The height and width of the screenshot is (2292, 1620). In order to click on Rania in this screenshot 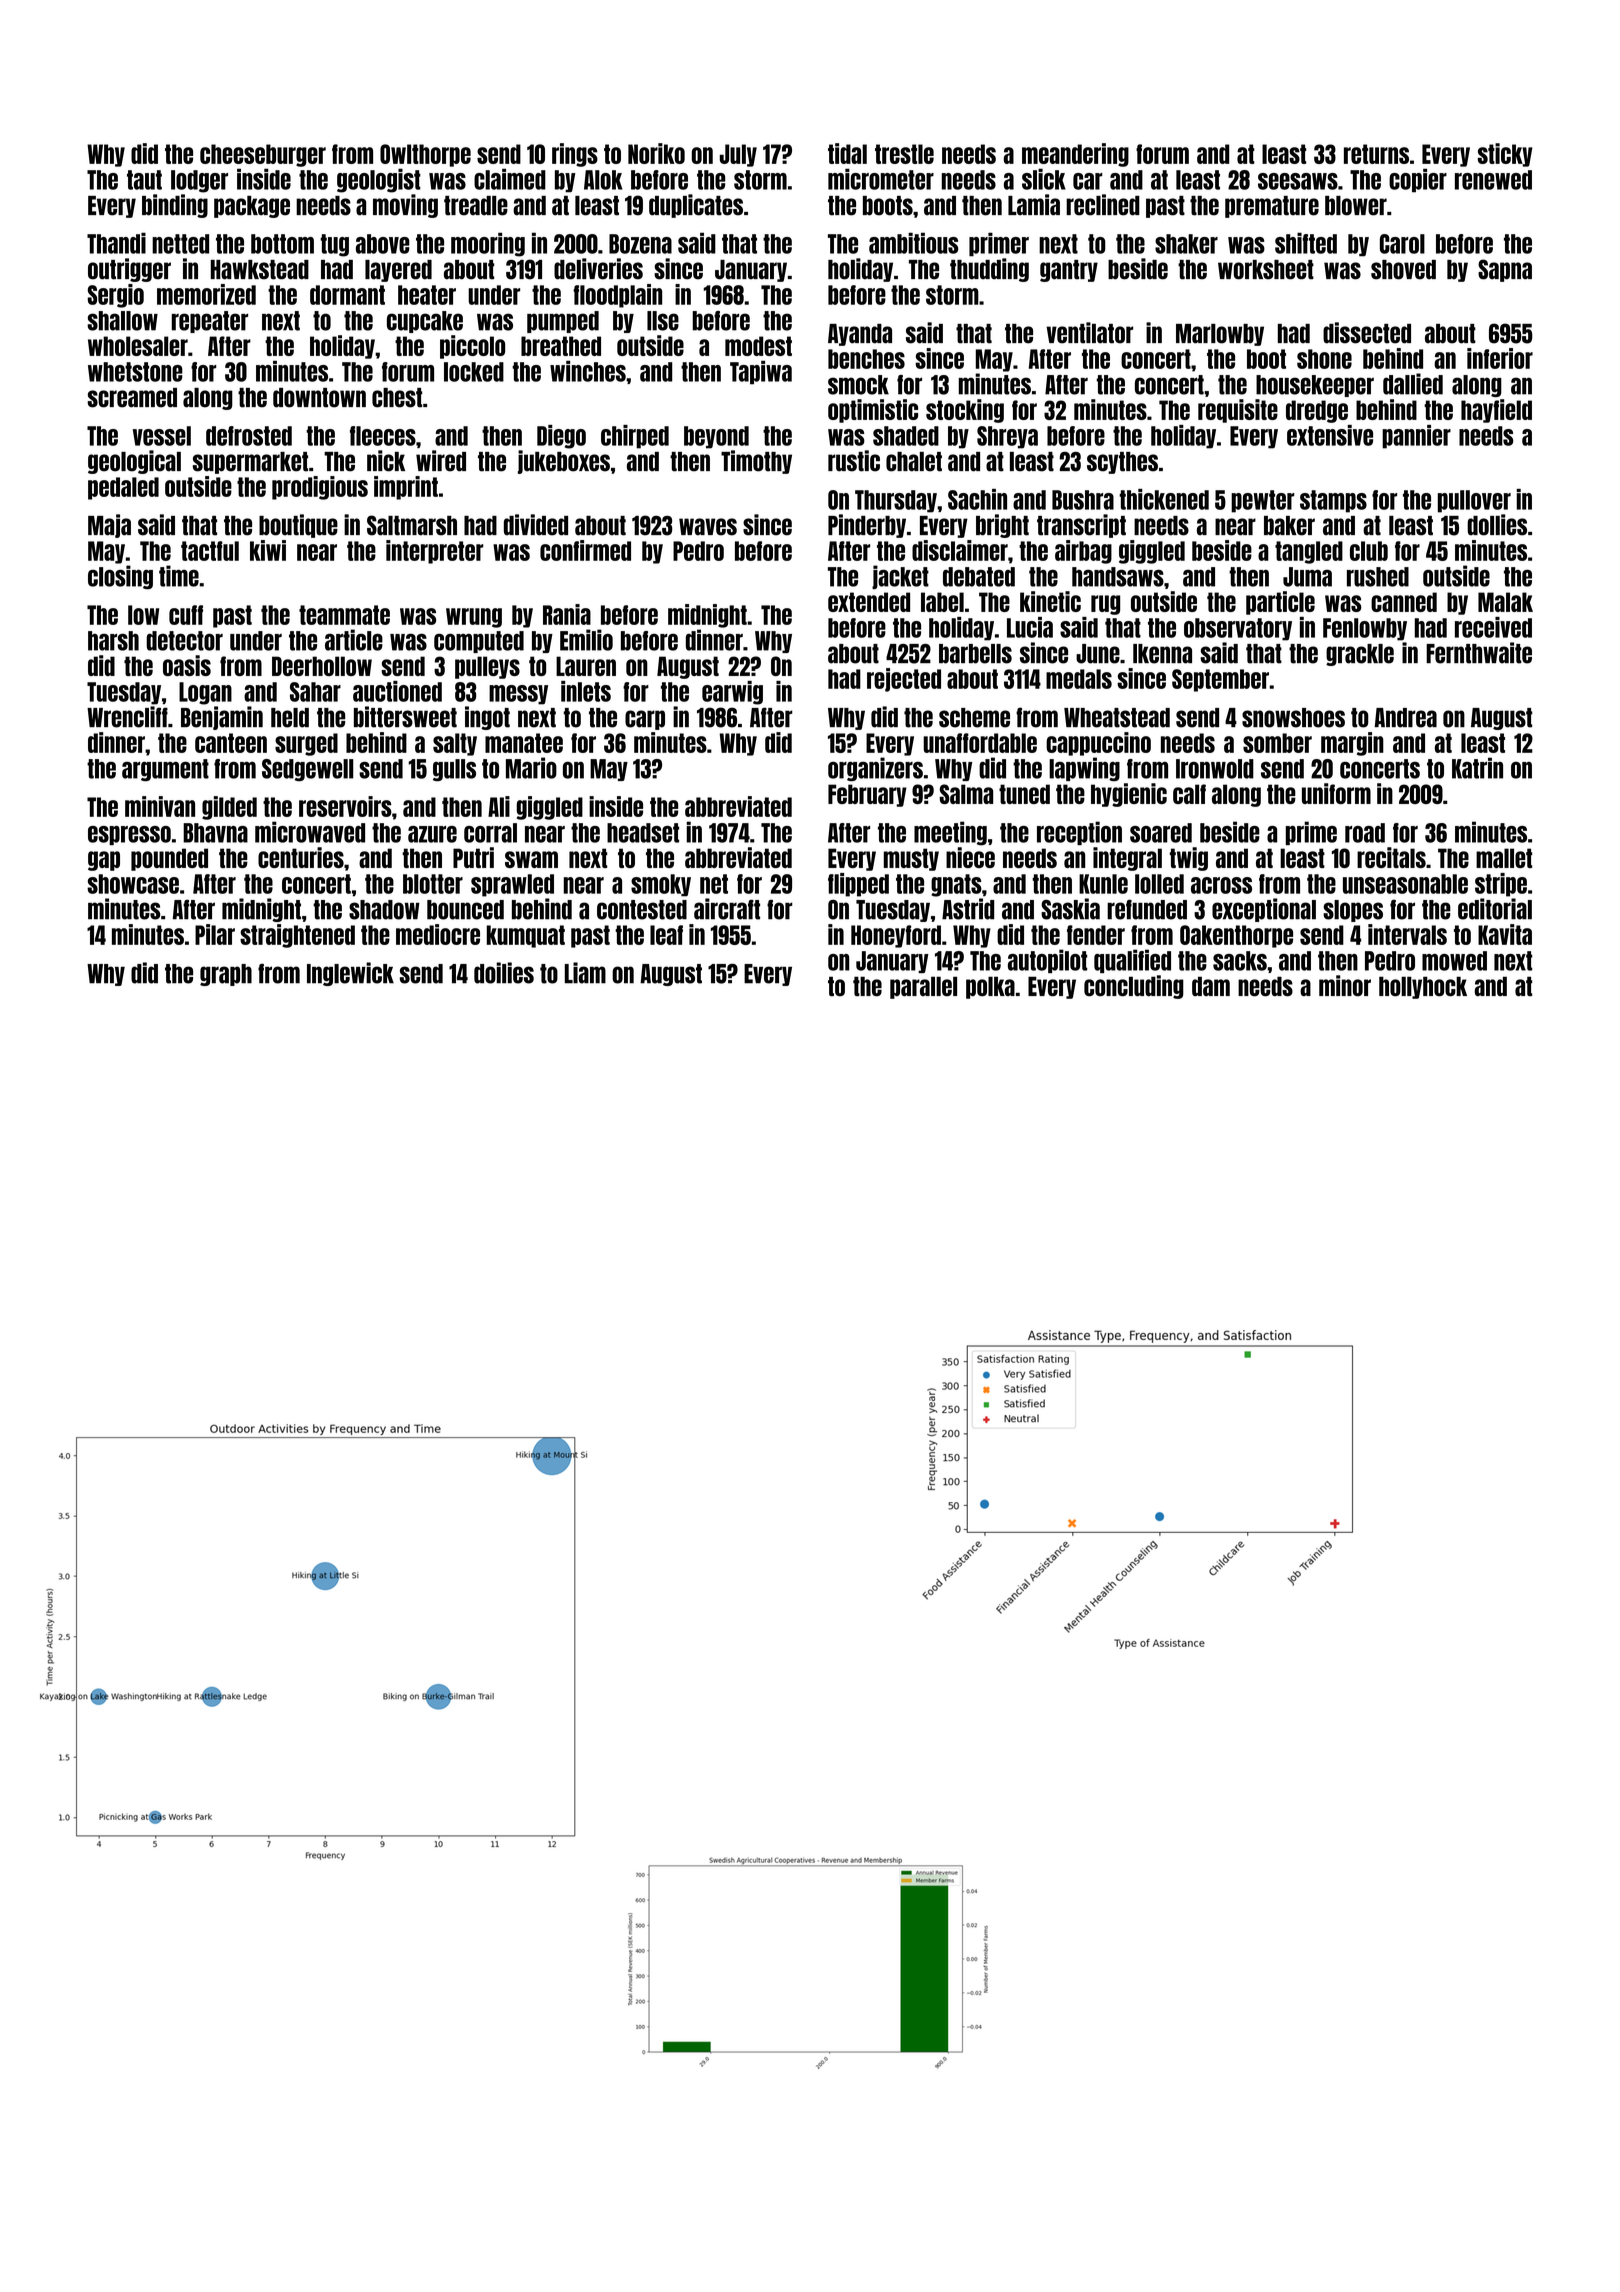, I will do `click(567, 614)`.
